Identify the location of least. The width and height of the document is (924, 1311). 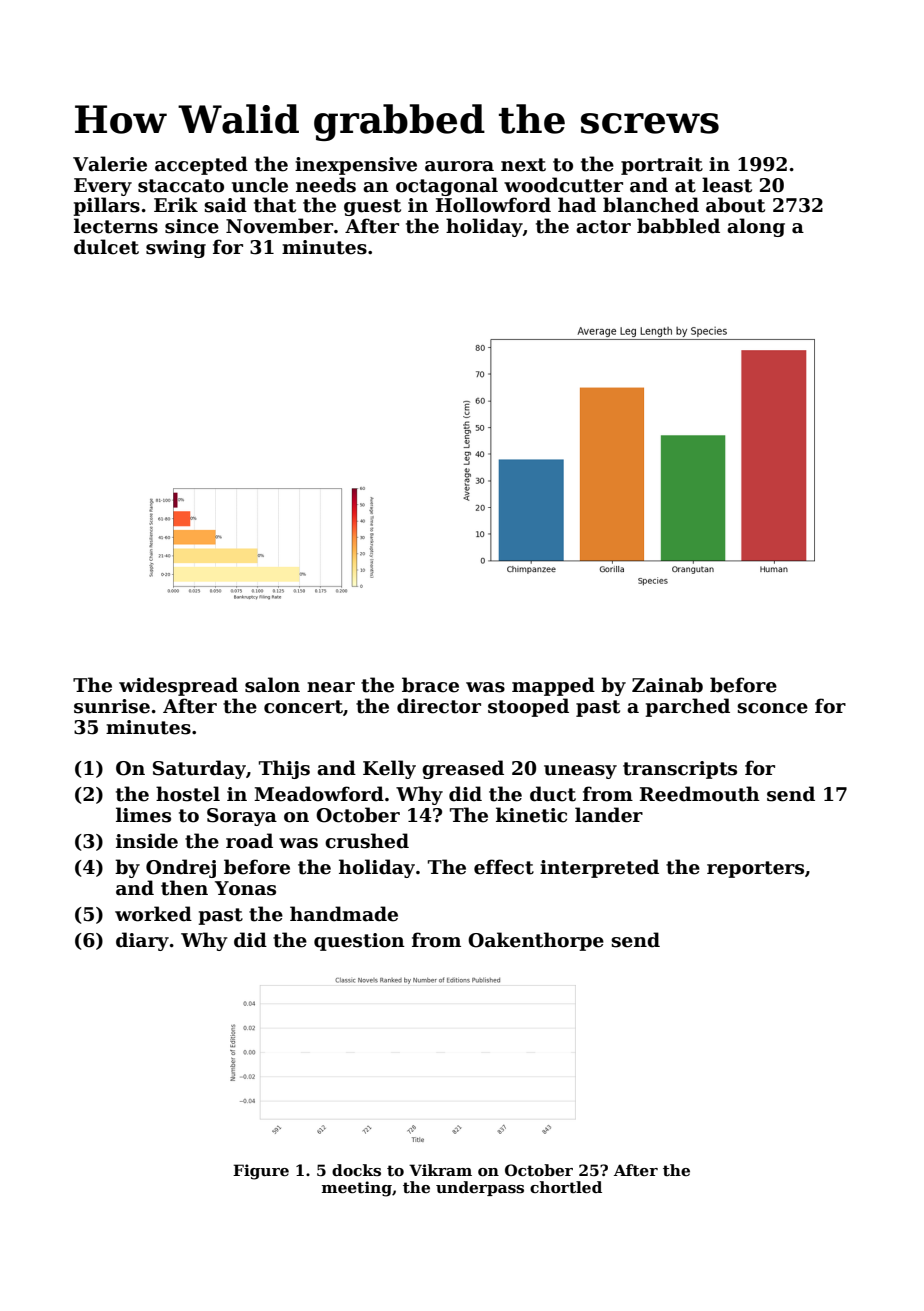
(727, 185).
